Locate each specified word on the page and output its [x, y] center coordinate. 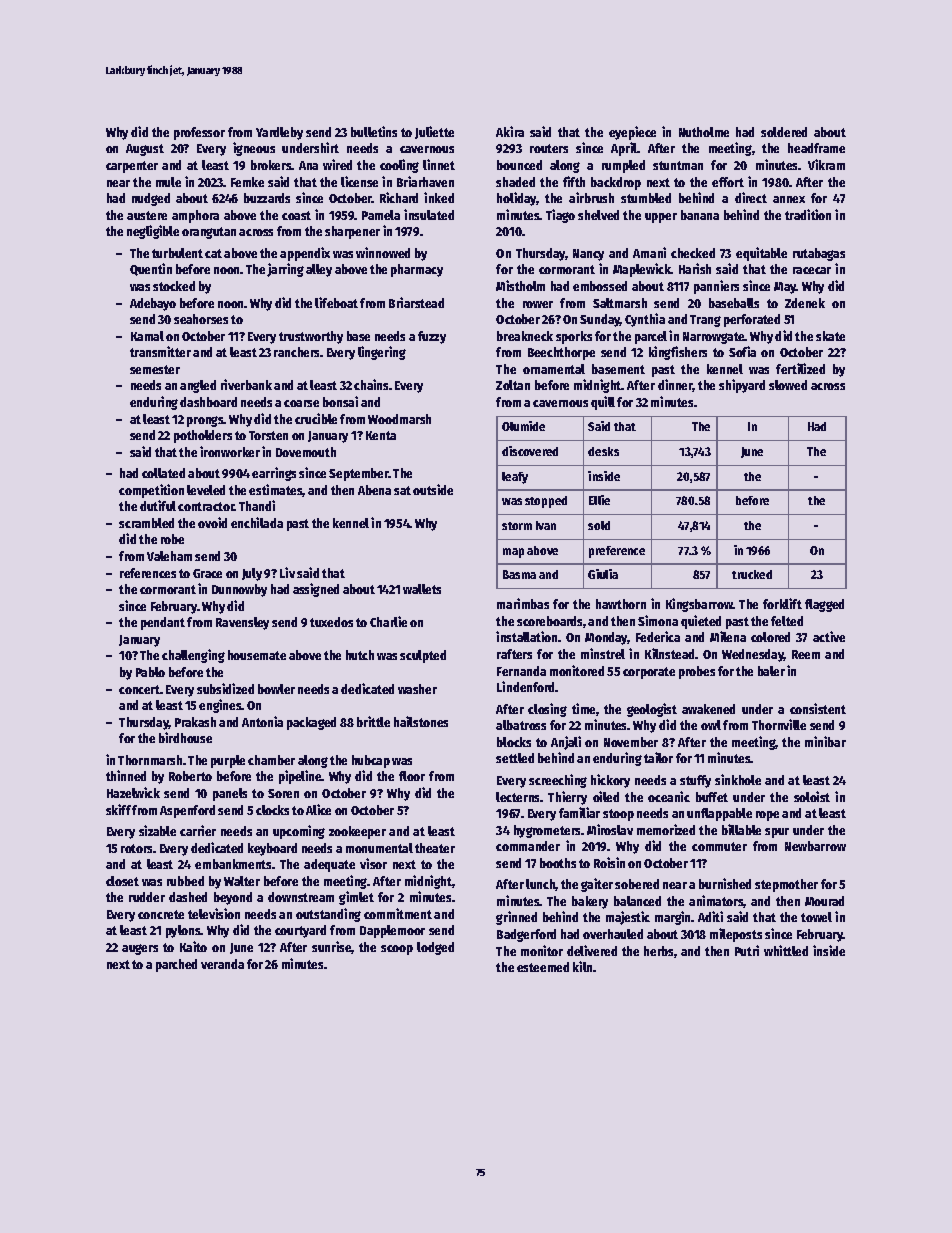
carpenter [132, 167]
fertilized [800, 368]
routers [549, 148]
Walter [242, 881]
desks [603, 451]
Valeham [169, 556]
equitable [761, 254]
